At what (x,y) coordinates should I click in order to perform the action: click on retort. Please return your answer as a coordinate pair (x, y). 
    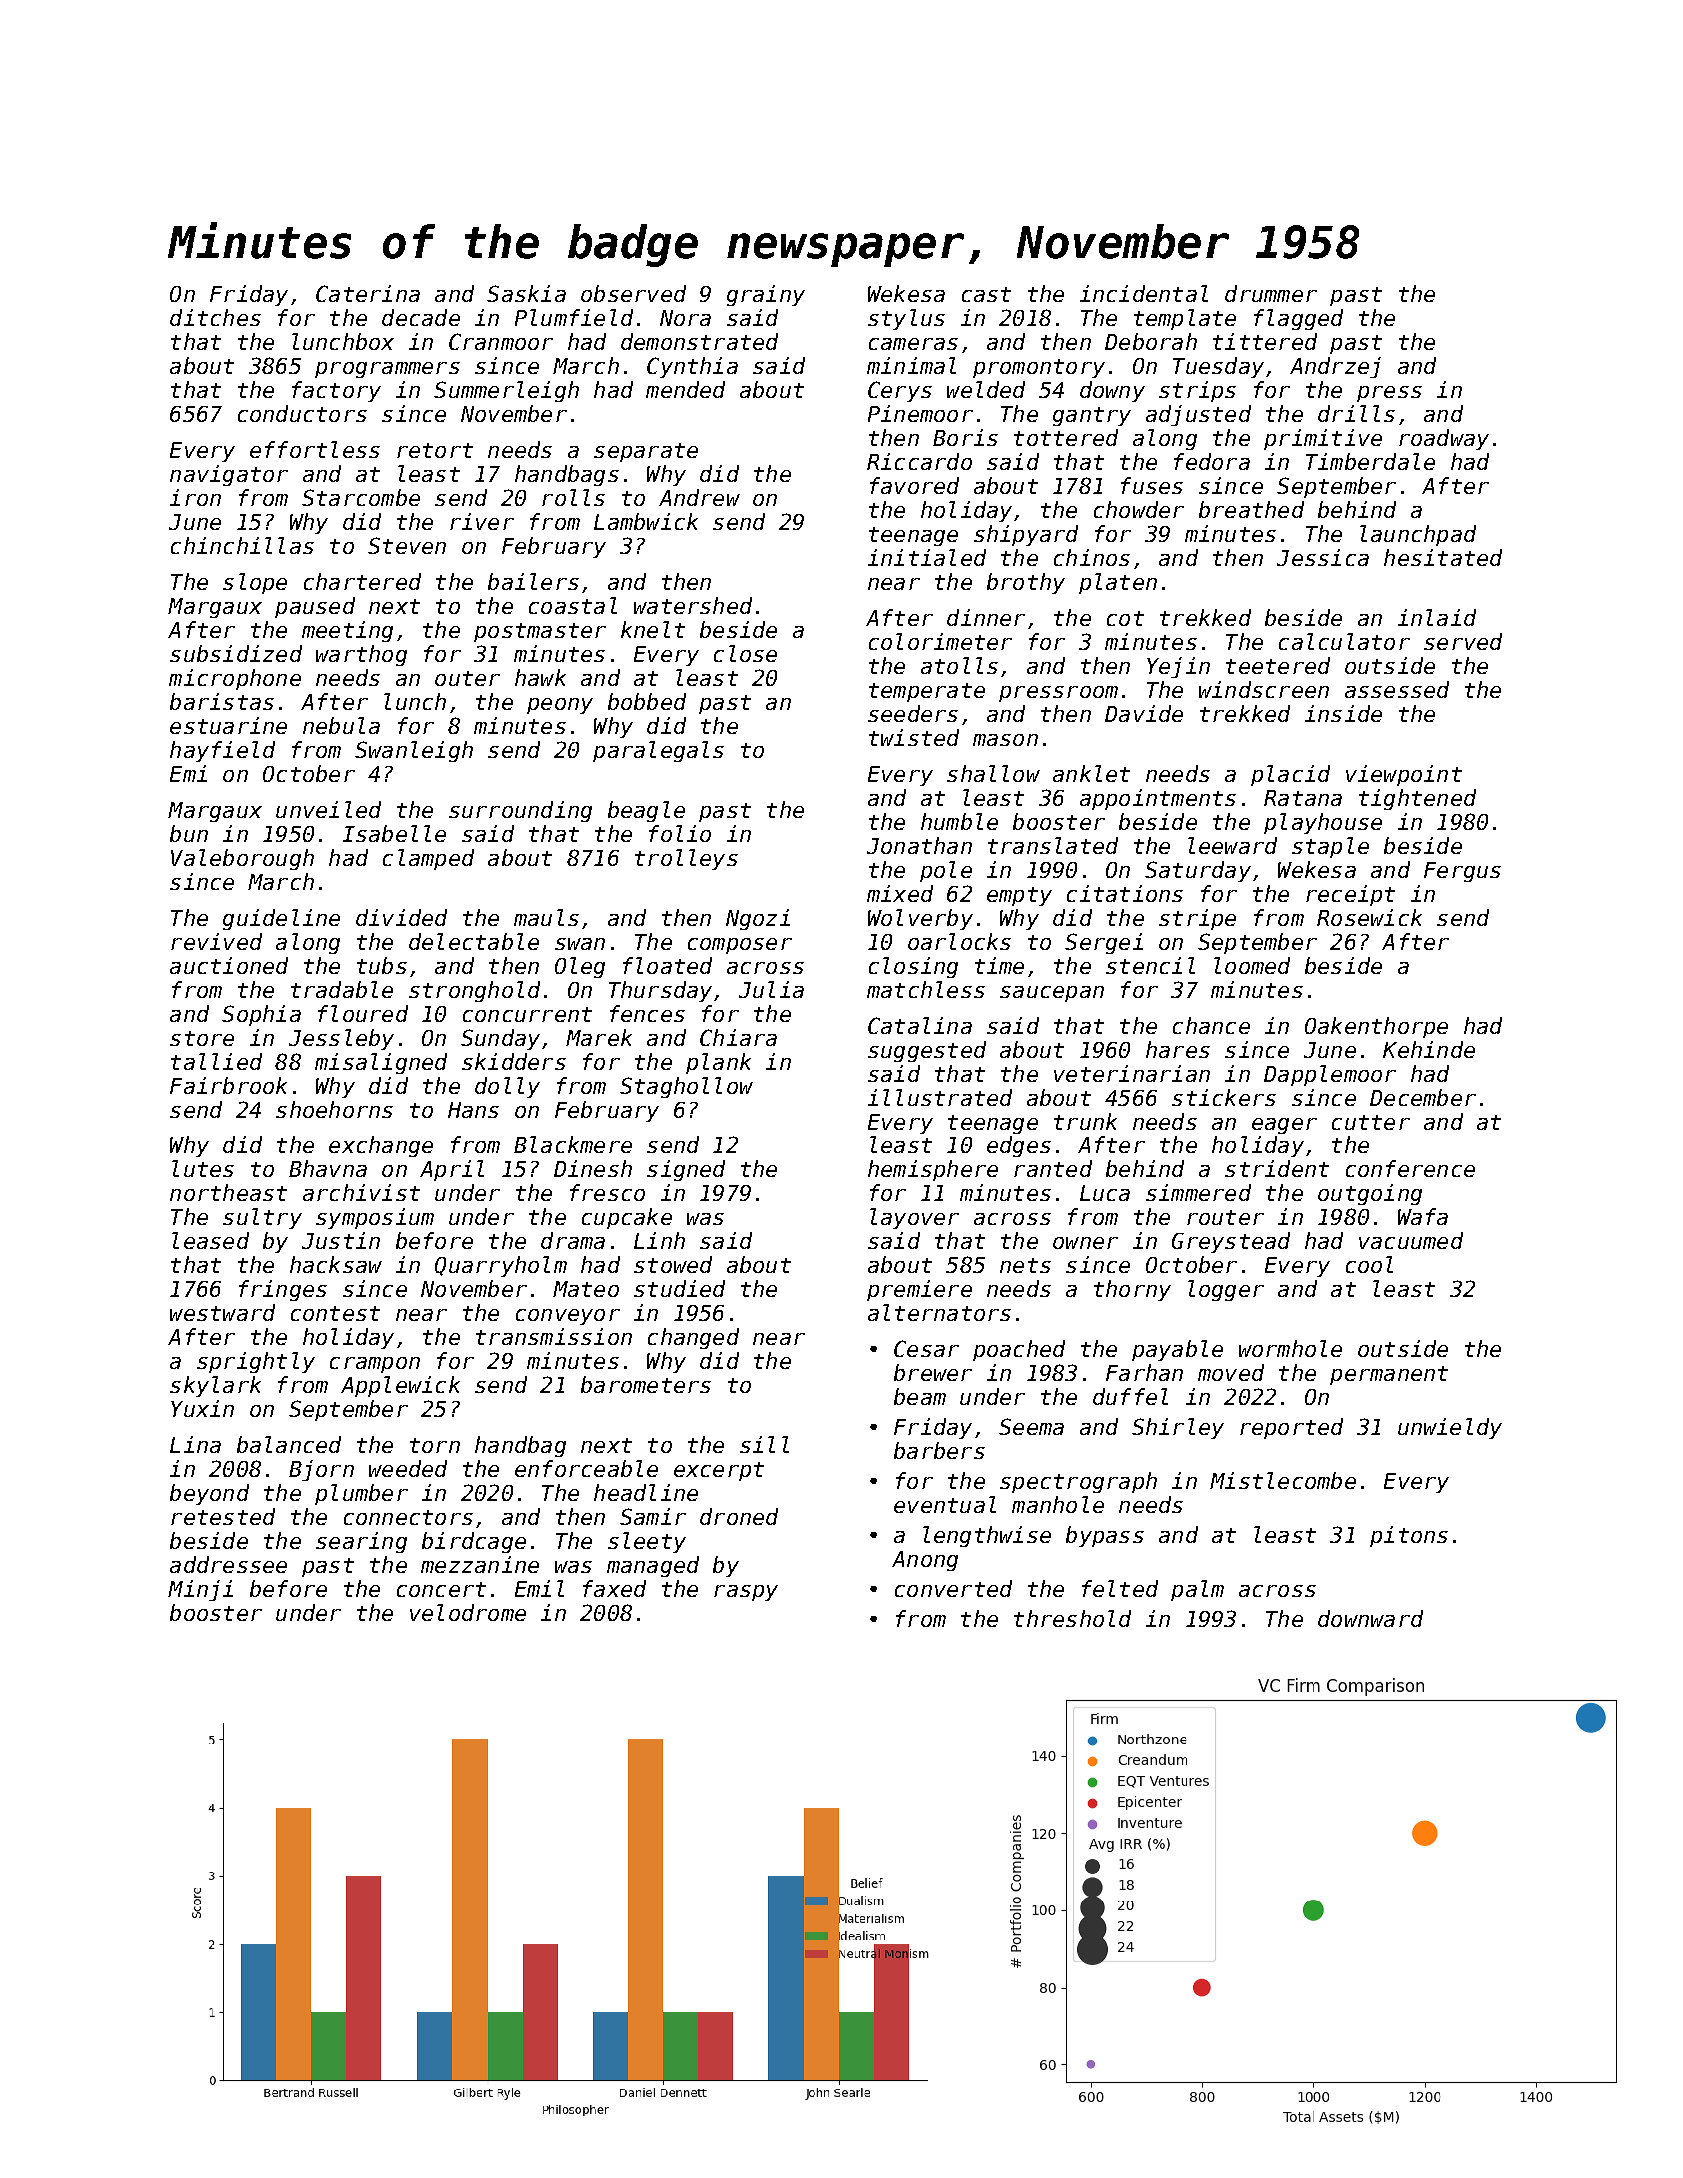
    Looking at the image, I should click on (435, 450).
